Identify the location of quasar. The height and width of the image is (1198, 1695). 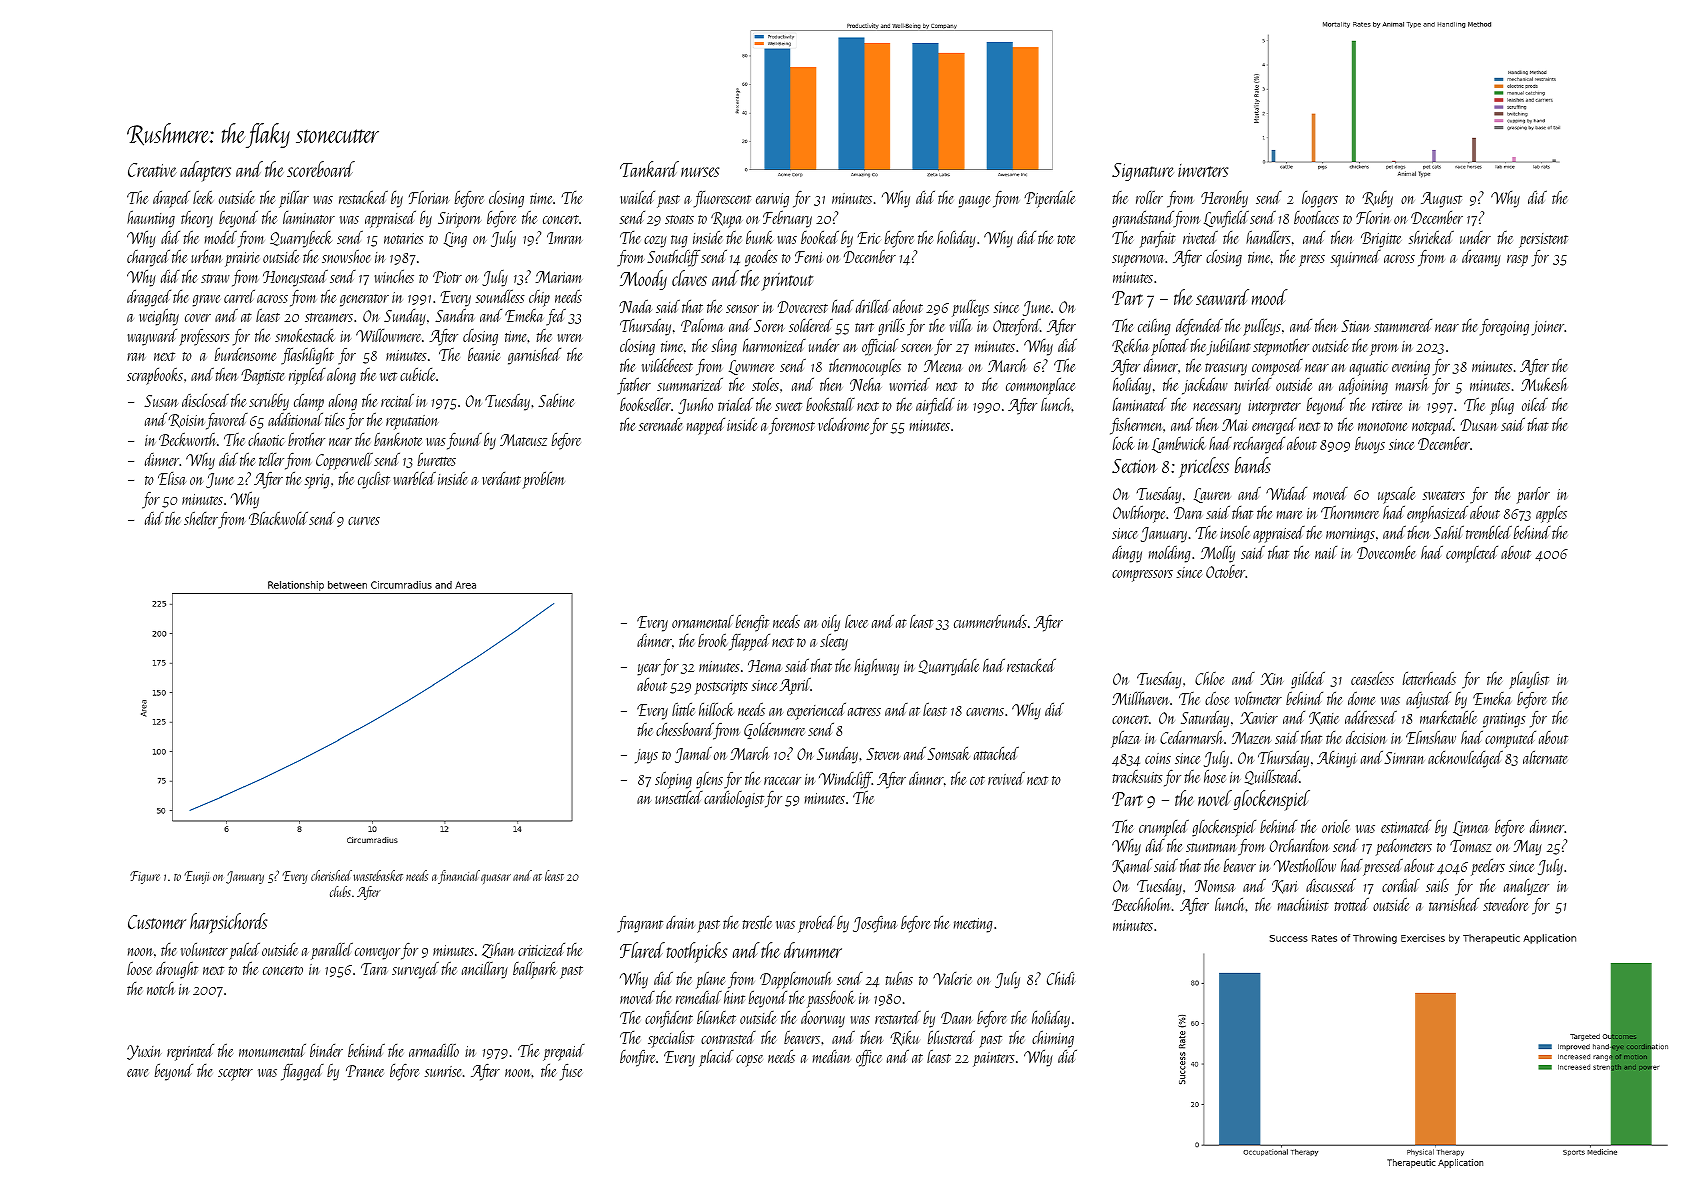
(496, 879).
